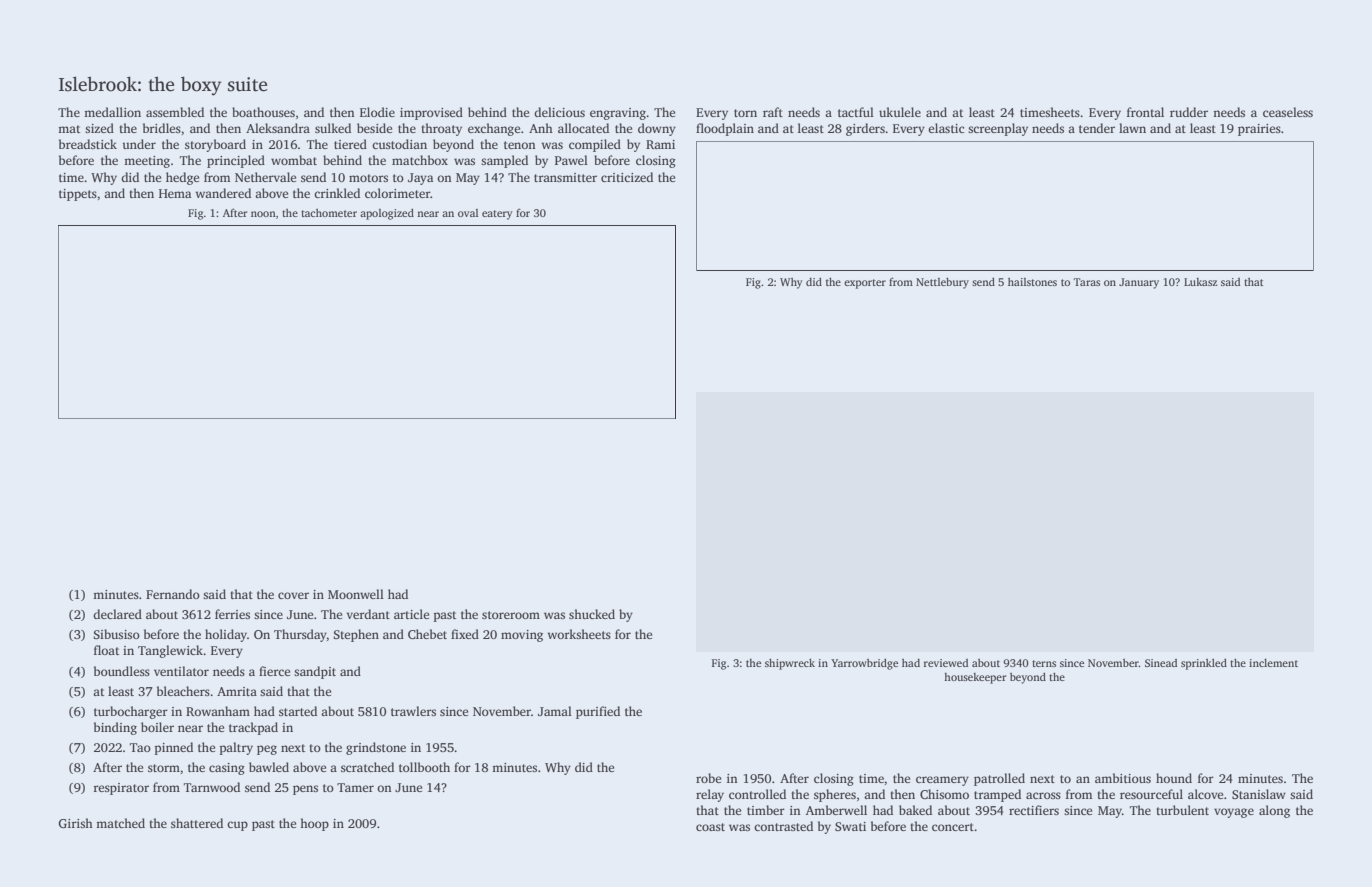 The height and width of the document is (887, 1372). What do you see at coordinates (865, 284) in the document?
I see `exporter` at bounding box center [865, 284].
